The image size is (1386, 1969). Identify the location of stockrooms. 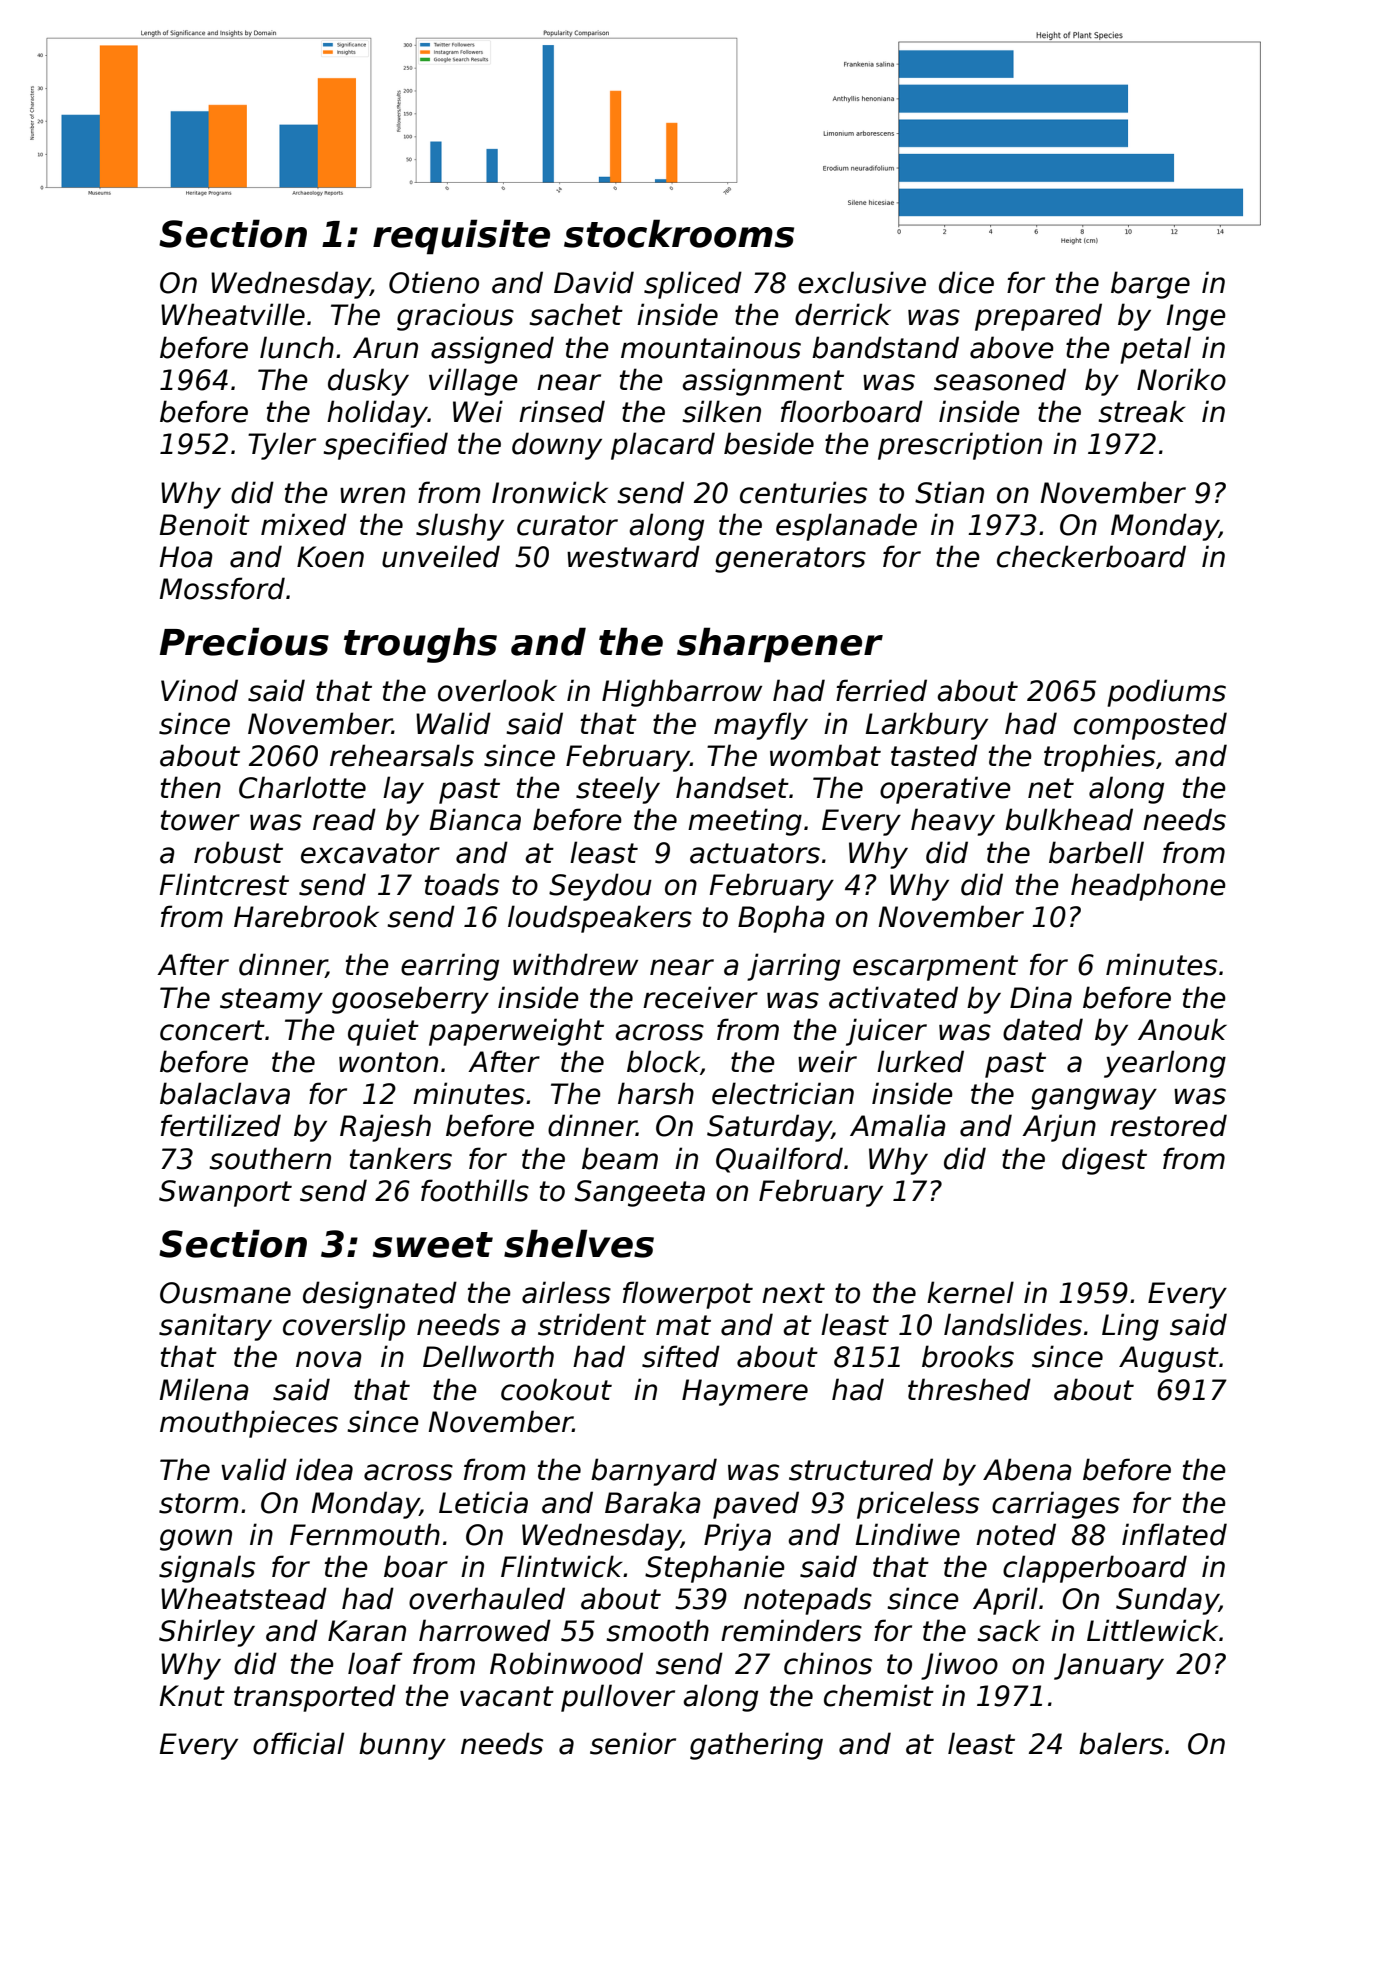
(679, 233).
